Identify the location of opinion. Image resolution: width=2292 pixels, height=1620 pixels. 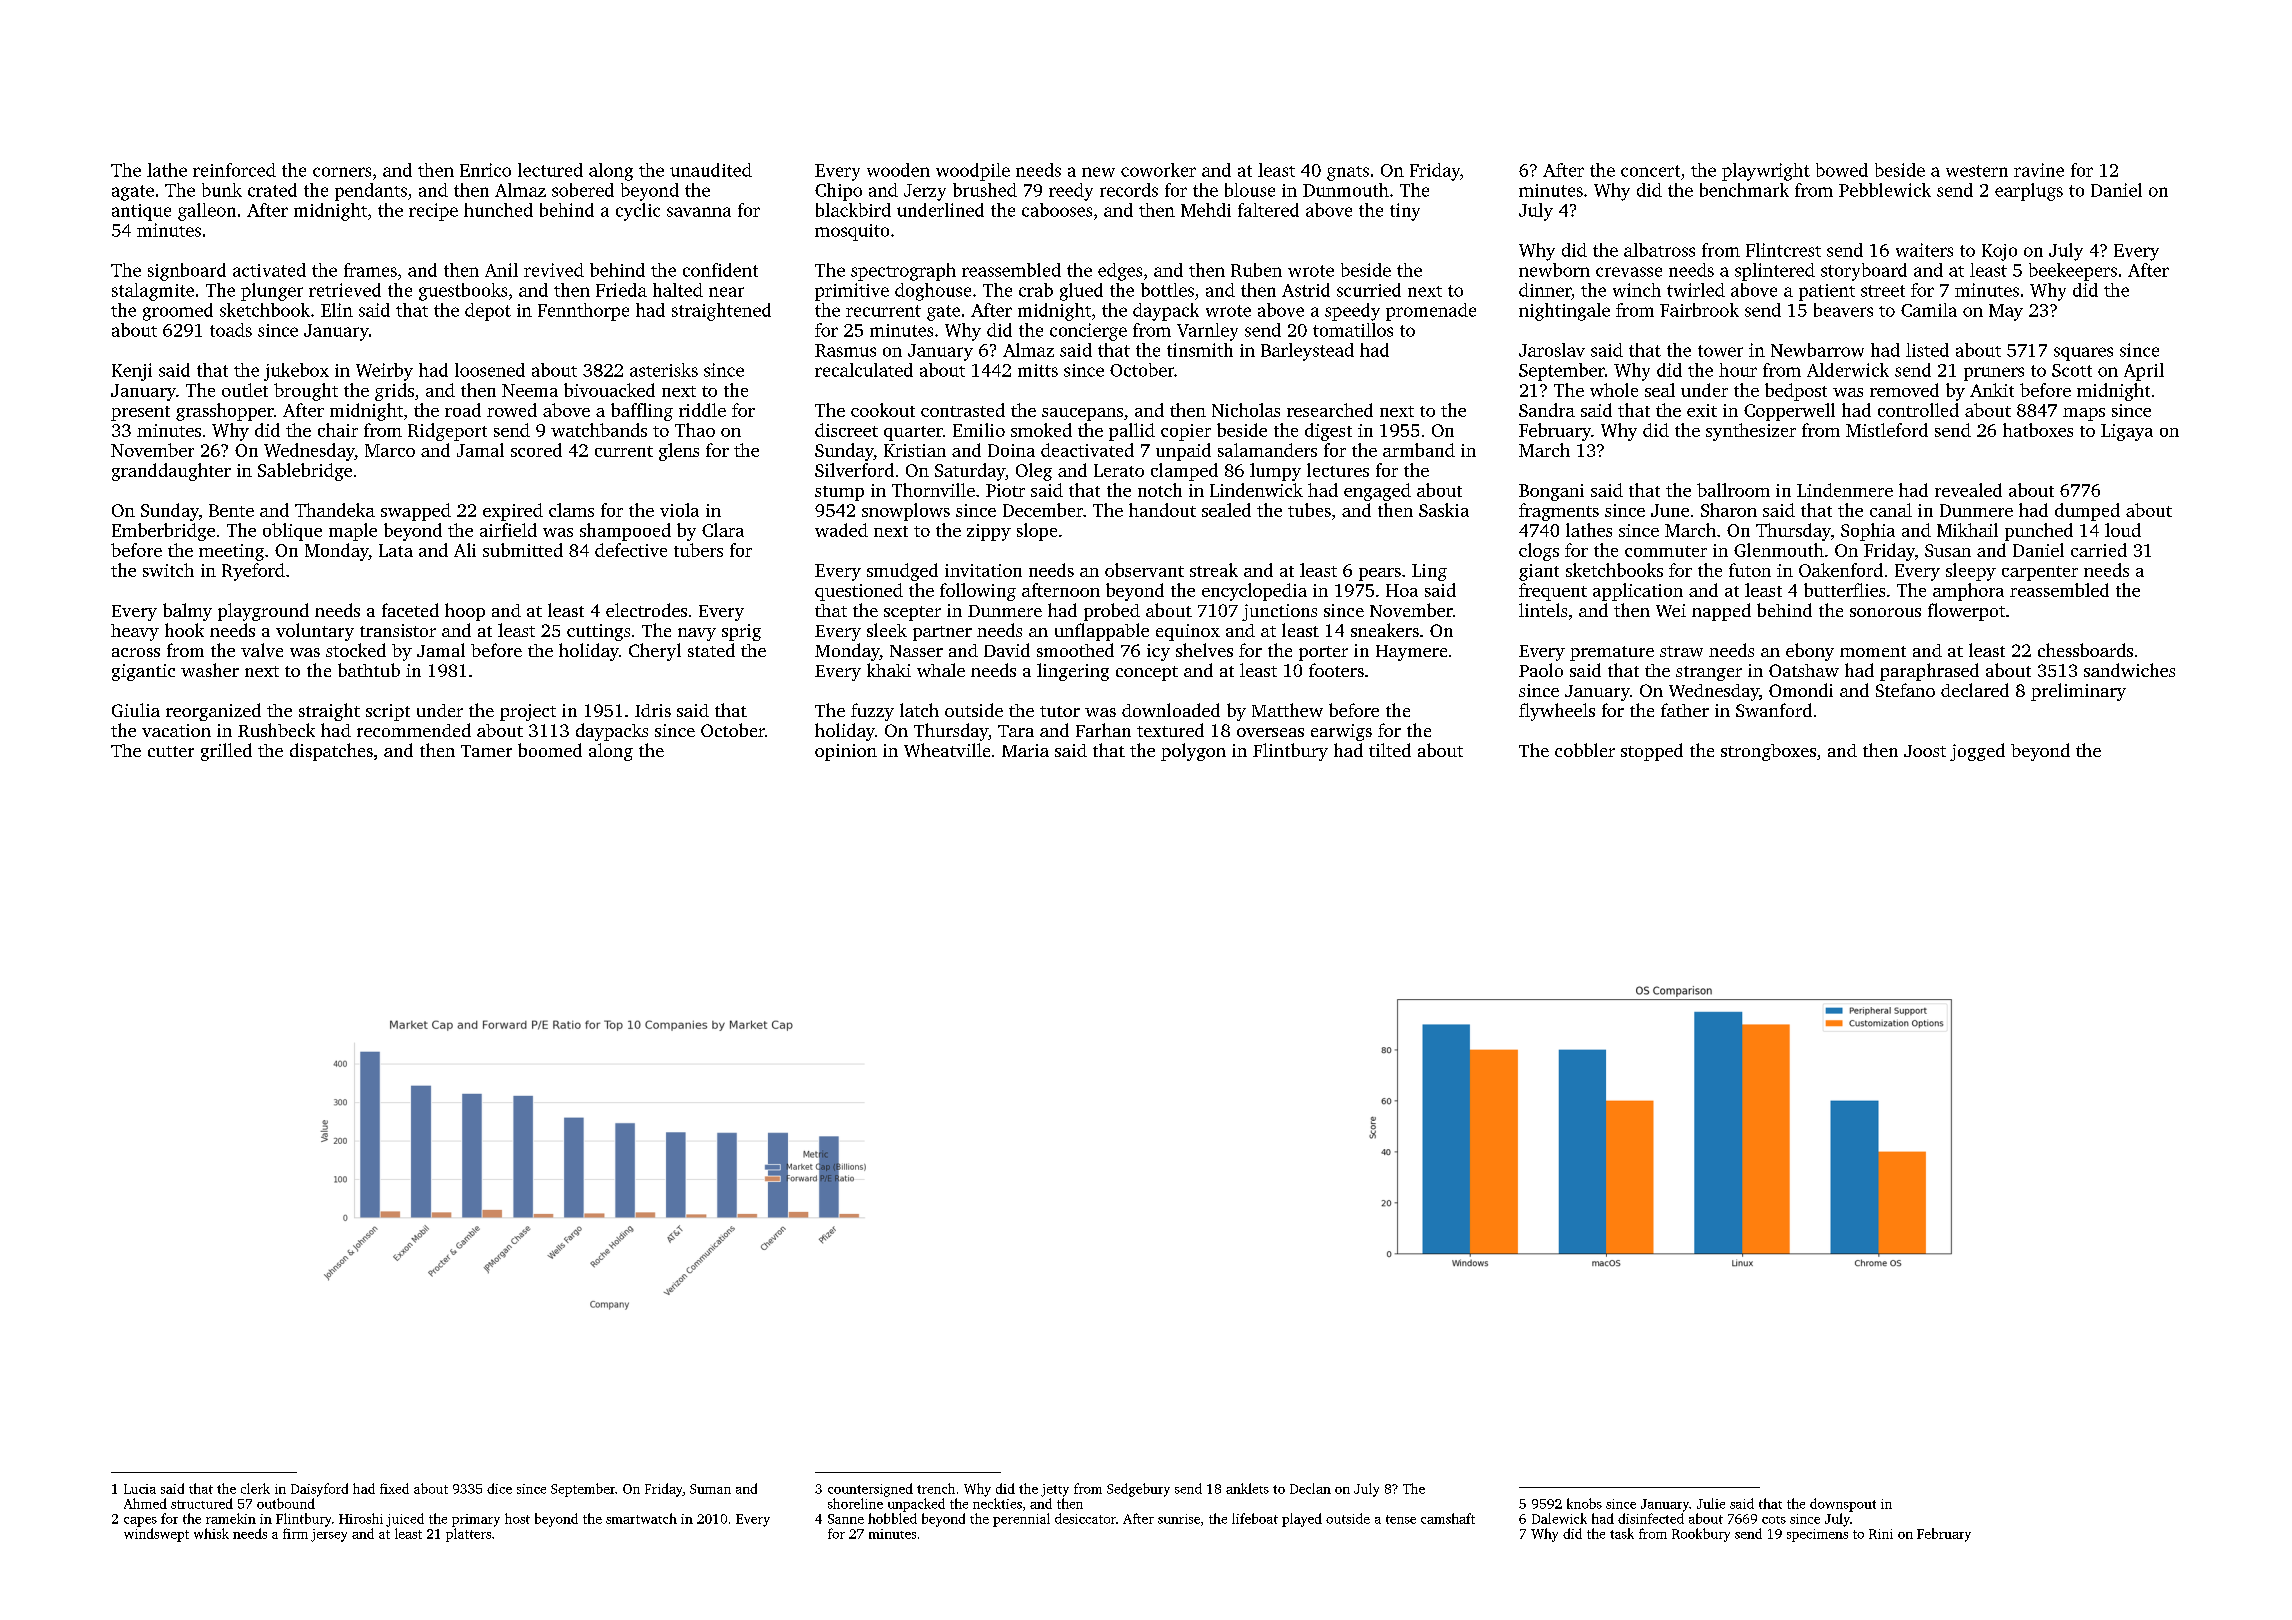
(846, 752).
